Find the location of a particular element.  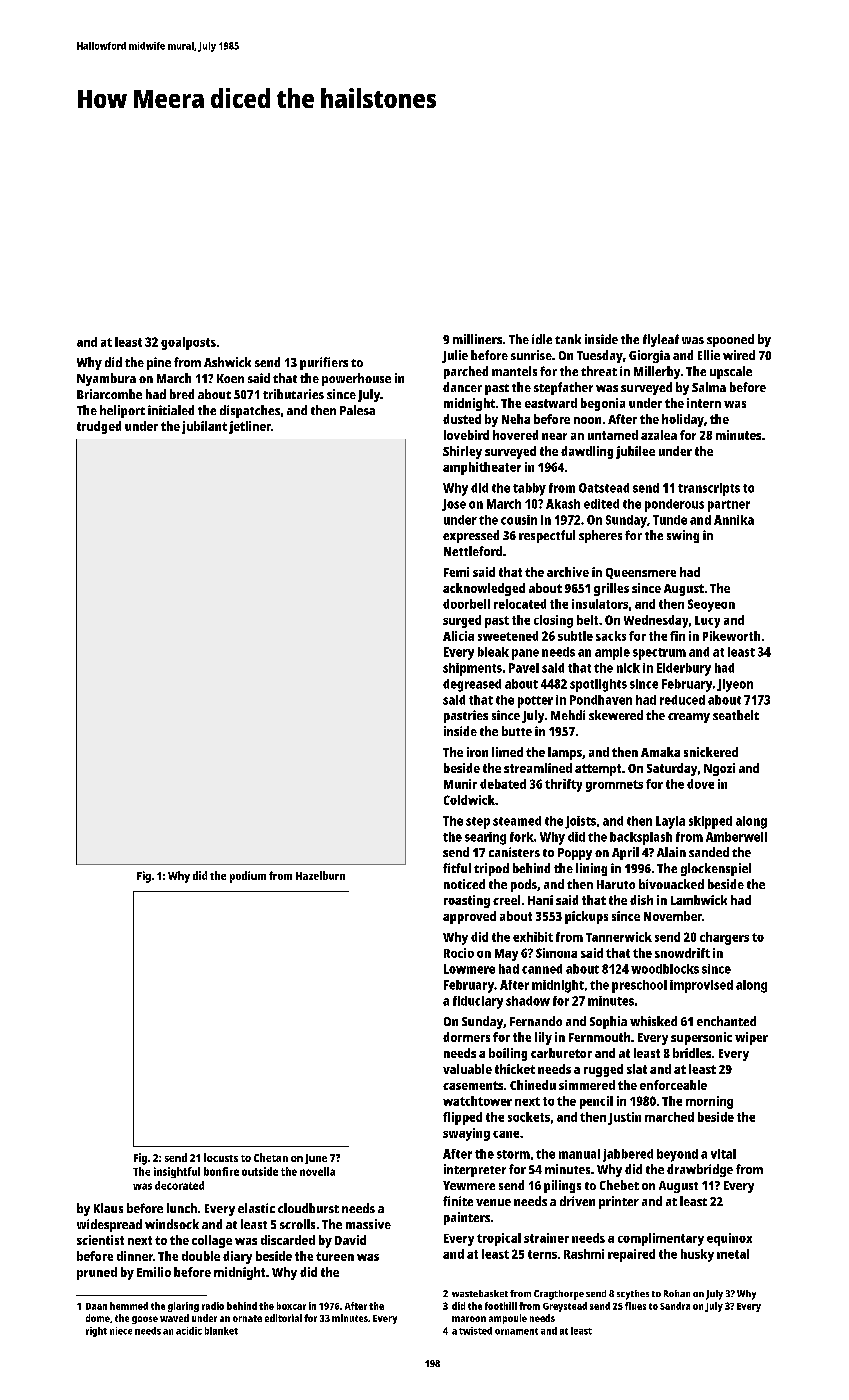

near is located at coordinates (554, 436).
